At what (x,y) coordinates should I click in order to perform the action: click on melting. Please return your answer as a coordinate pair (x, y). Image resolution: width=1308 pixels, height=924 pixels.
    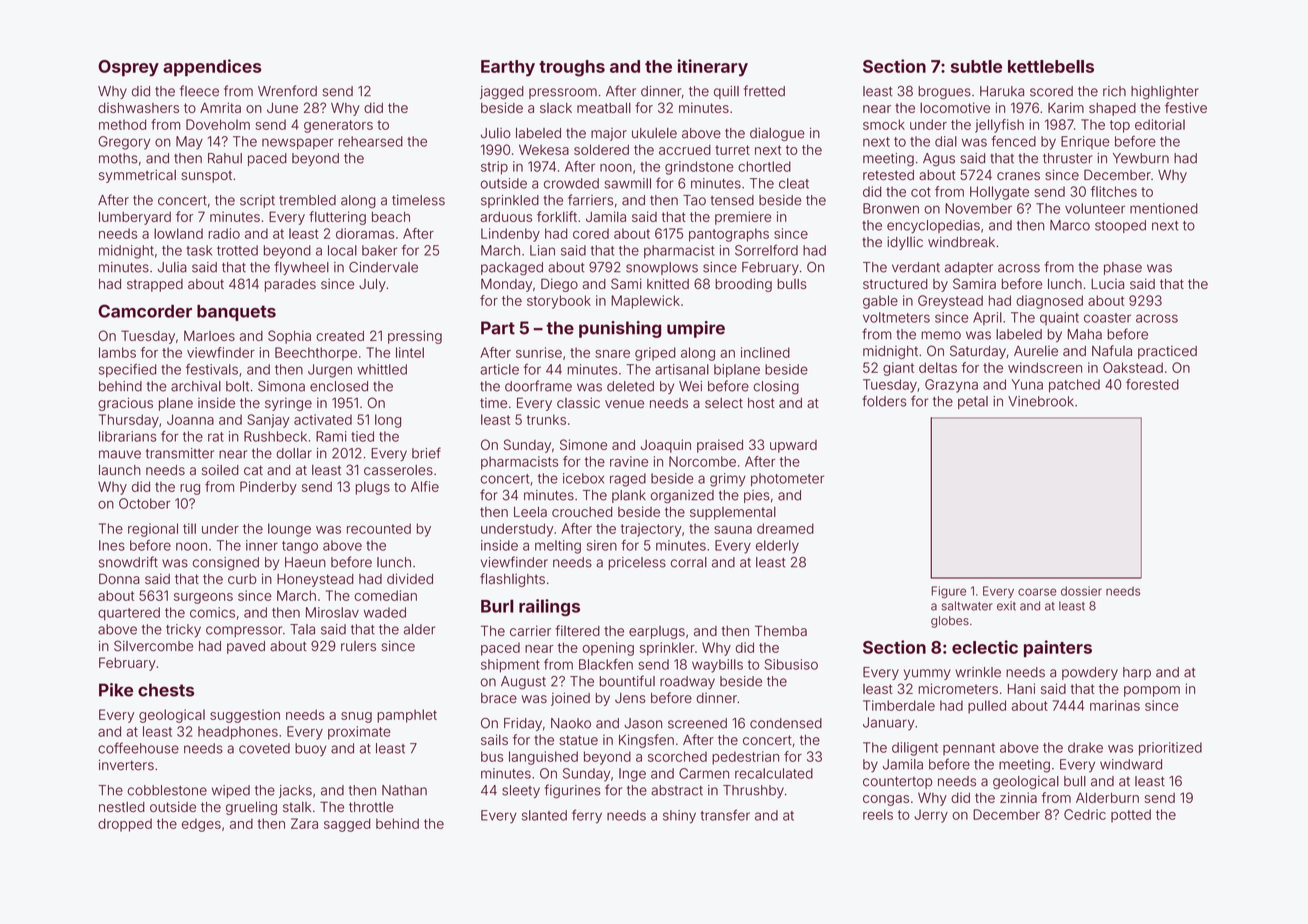
    Looking at the image, I should click on (558, 547).
